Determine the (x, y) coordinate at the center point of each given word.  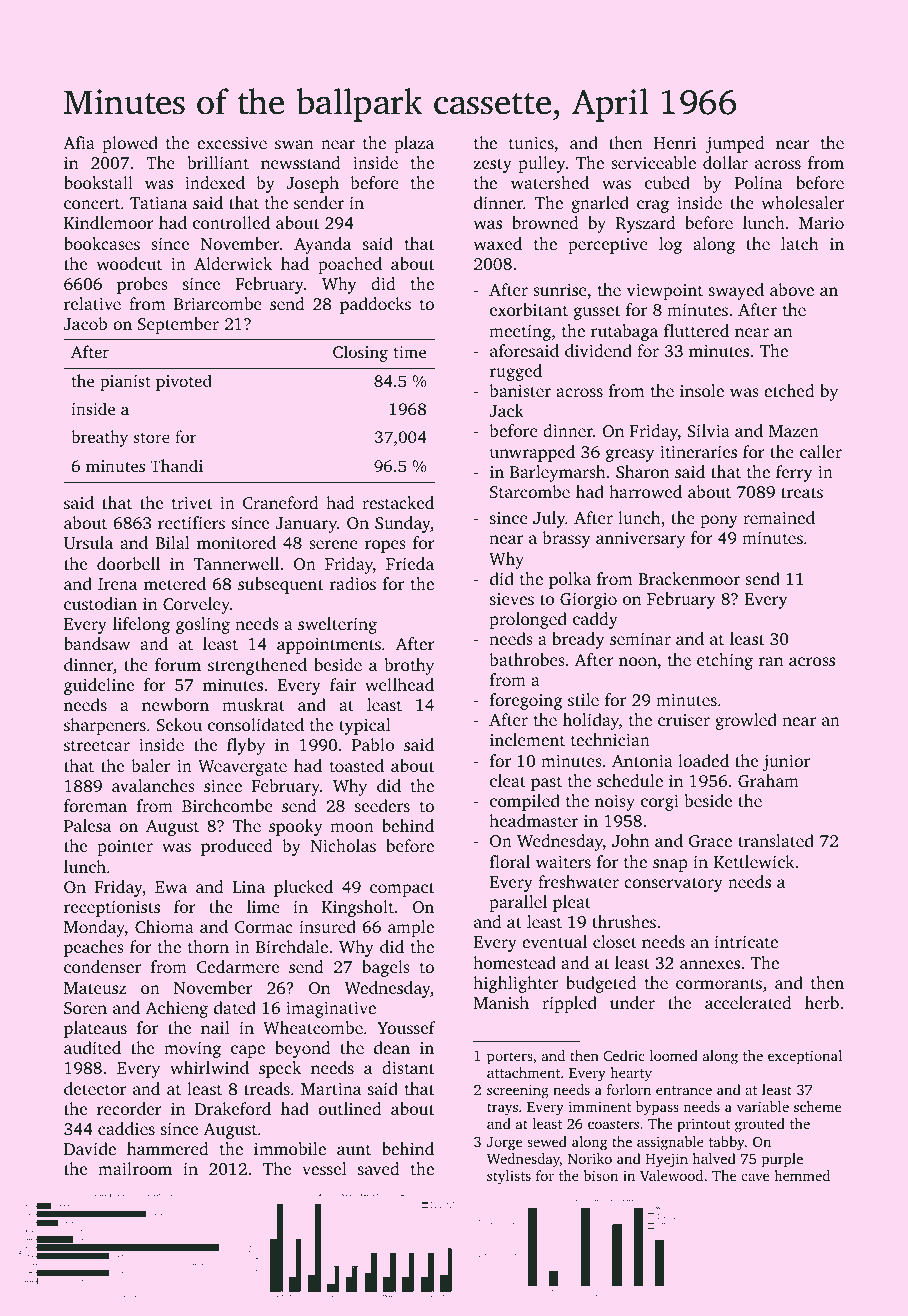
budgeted (601, 984)
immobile (290, 1148)
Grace (710, 841)
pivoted (184, 382)
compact (402, 889)
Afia (79, 142)
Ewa (171, 887)
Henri (675, 143)
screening (518, 1091)
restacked (398, 502)
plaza (414, 144)
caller (821, 451)
